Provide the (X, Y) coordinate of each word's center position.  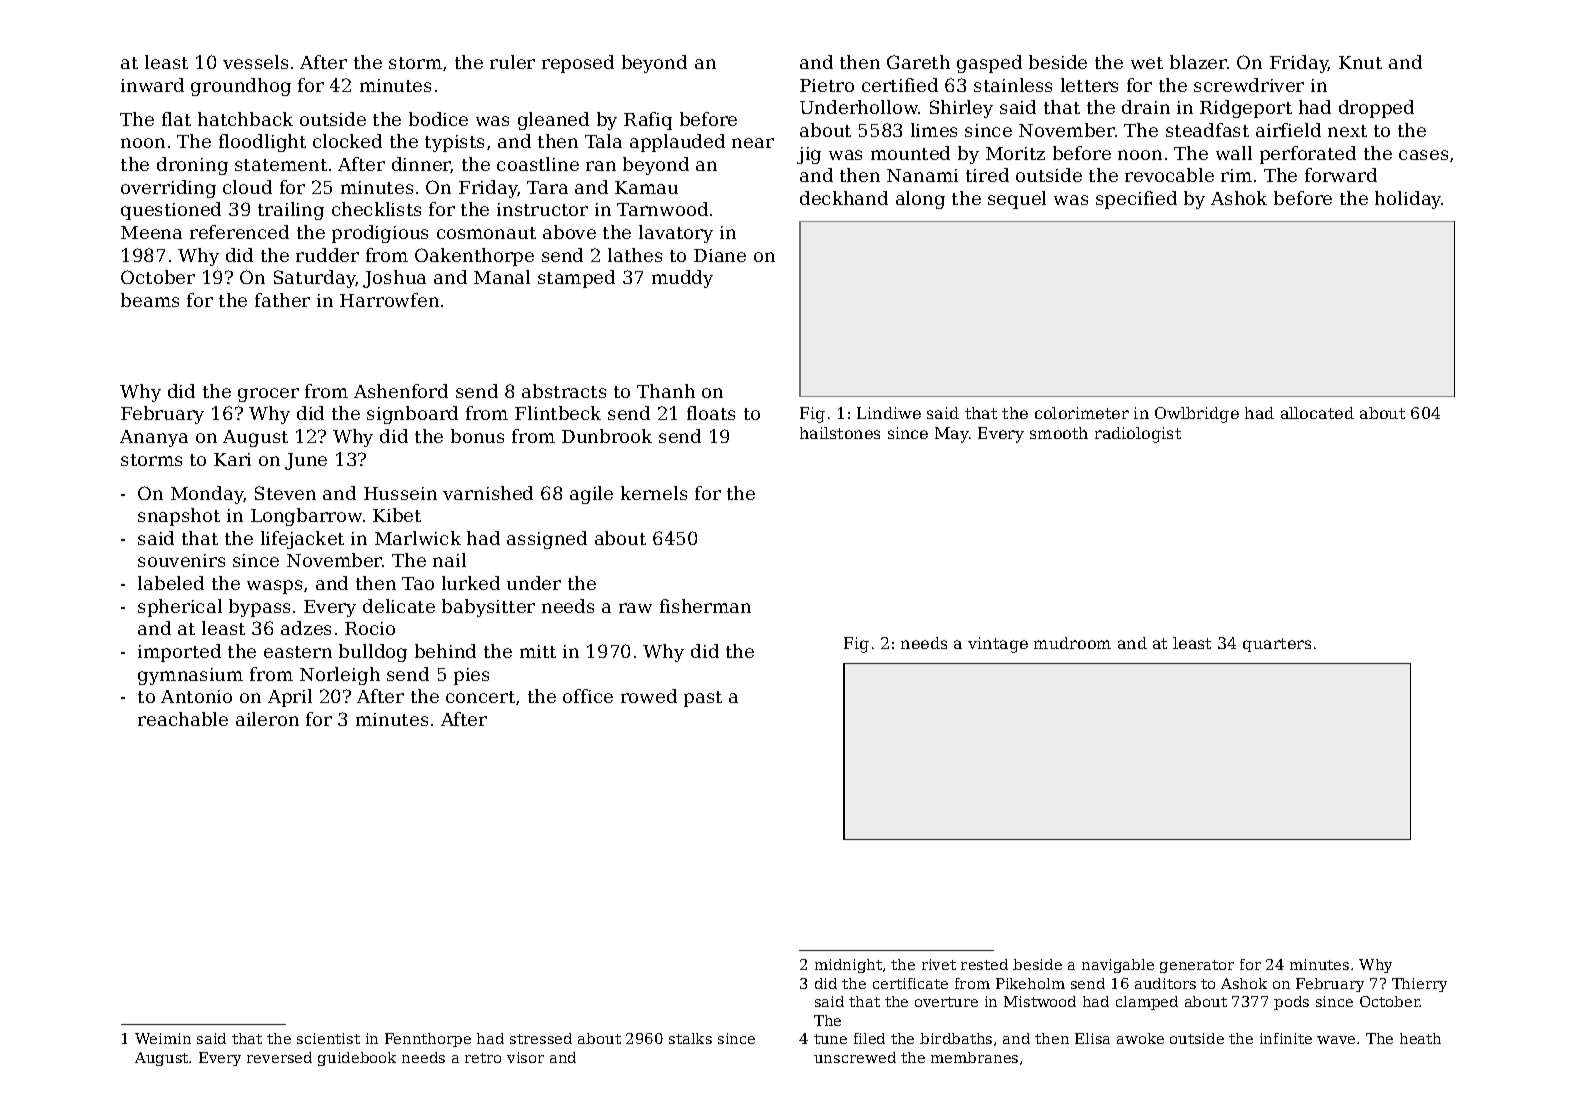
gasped (989, 64)
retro (483, 1058)
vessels (255, 62)
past (703, 699)
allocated (1317, 413)
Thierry (1419, 985)
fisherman (705, 606)
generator (1197, 966)
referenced (239, 232)
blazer (1198, 62)
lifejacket (302, 540)
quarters (1277, 645)
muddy (682, 279)
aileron (267, 719)
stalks (690, 1038)
